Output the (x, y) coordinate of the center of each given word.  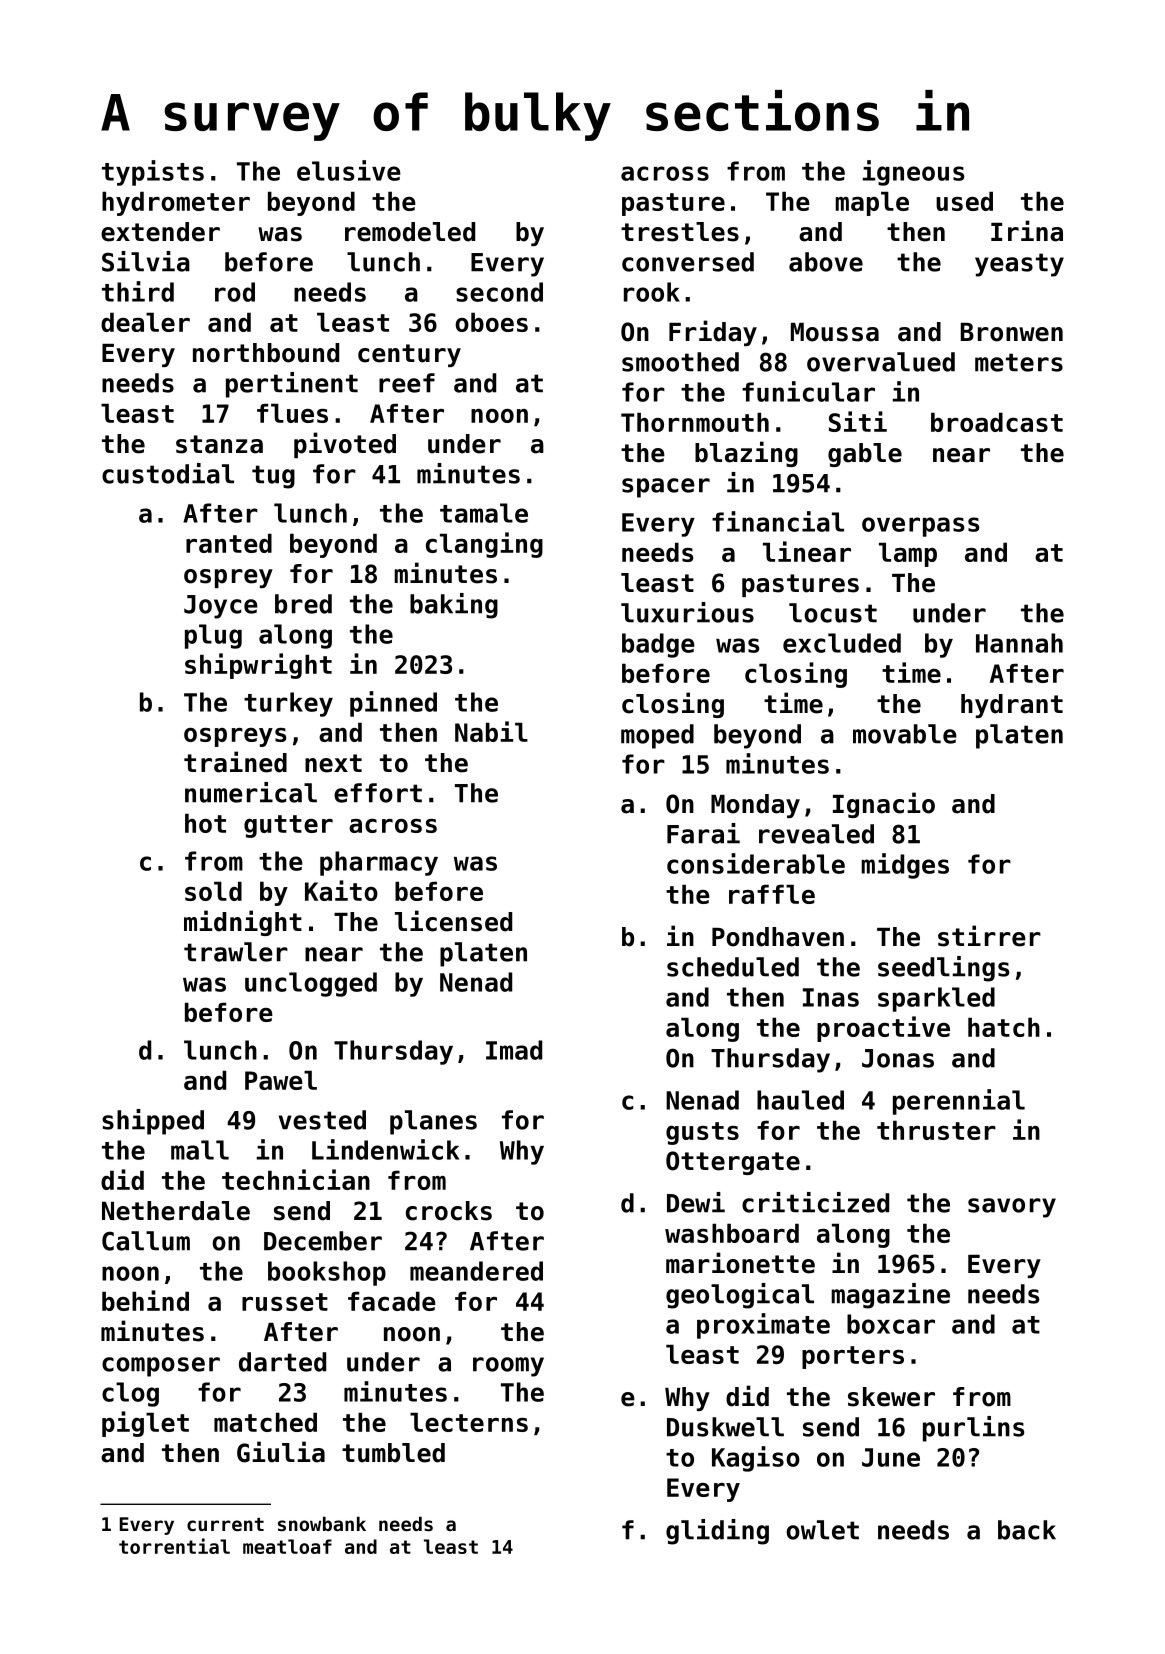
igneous (913, 173)
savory (1012, 1208)
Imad (514, 1050)
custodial (168, 473)
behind (145, 1300)
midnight (243, 923)
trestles (680, 232)
